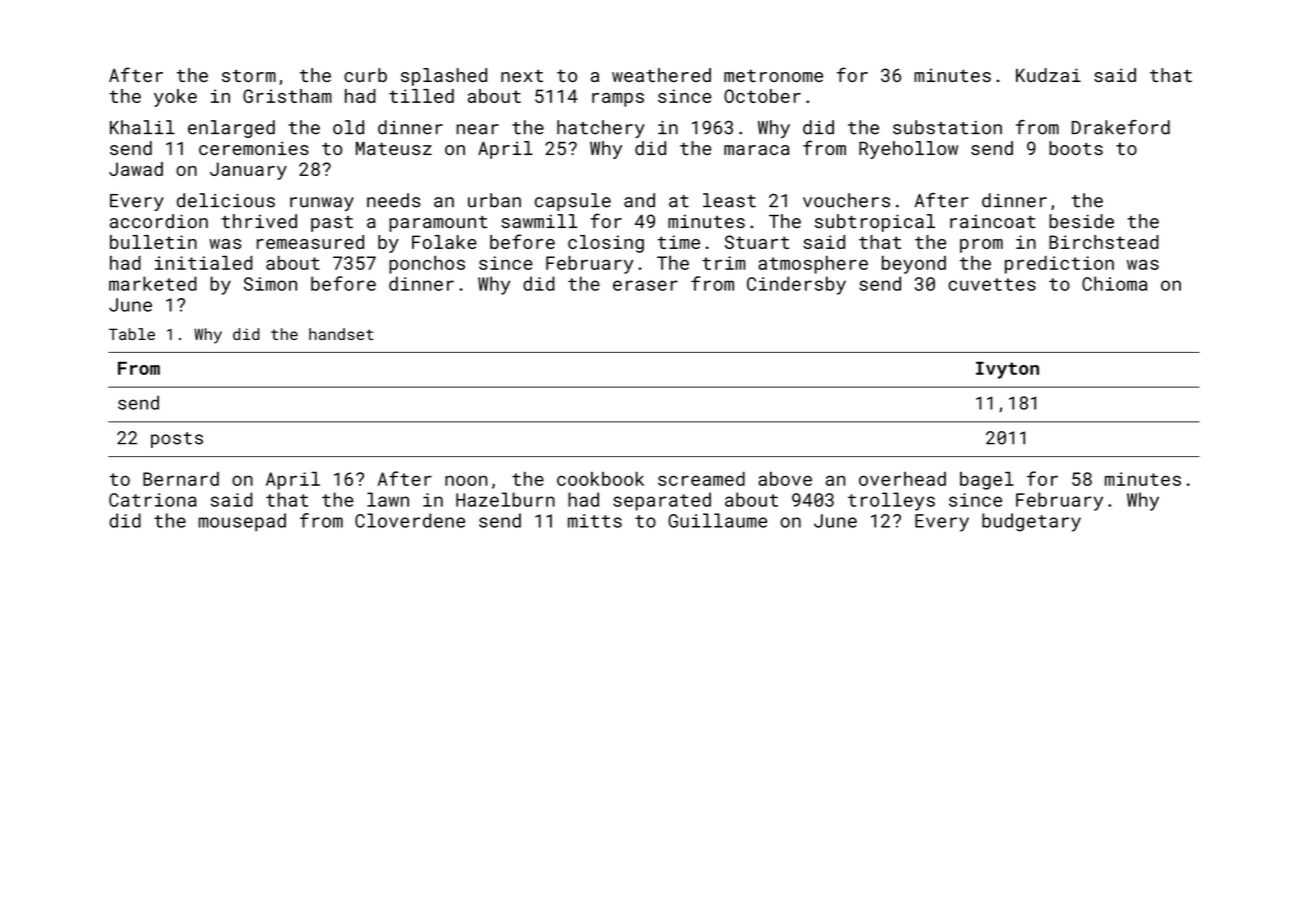 This document has width=1308, height=924. What do you see at coordinates (1114, 283) in the document?
I see `Chioma` at bounding box center [1114, 283].
